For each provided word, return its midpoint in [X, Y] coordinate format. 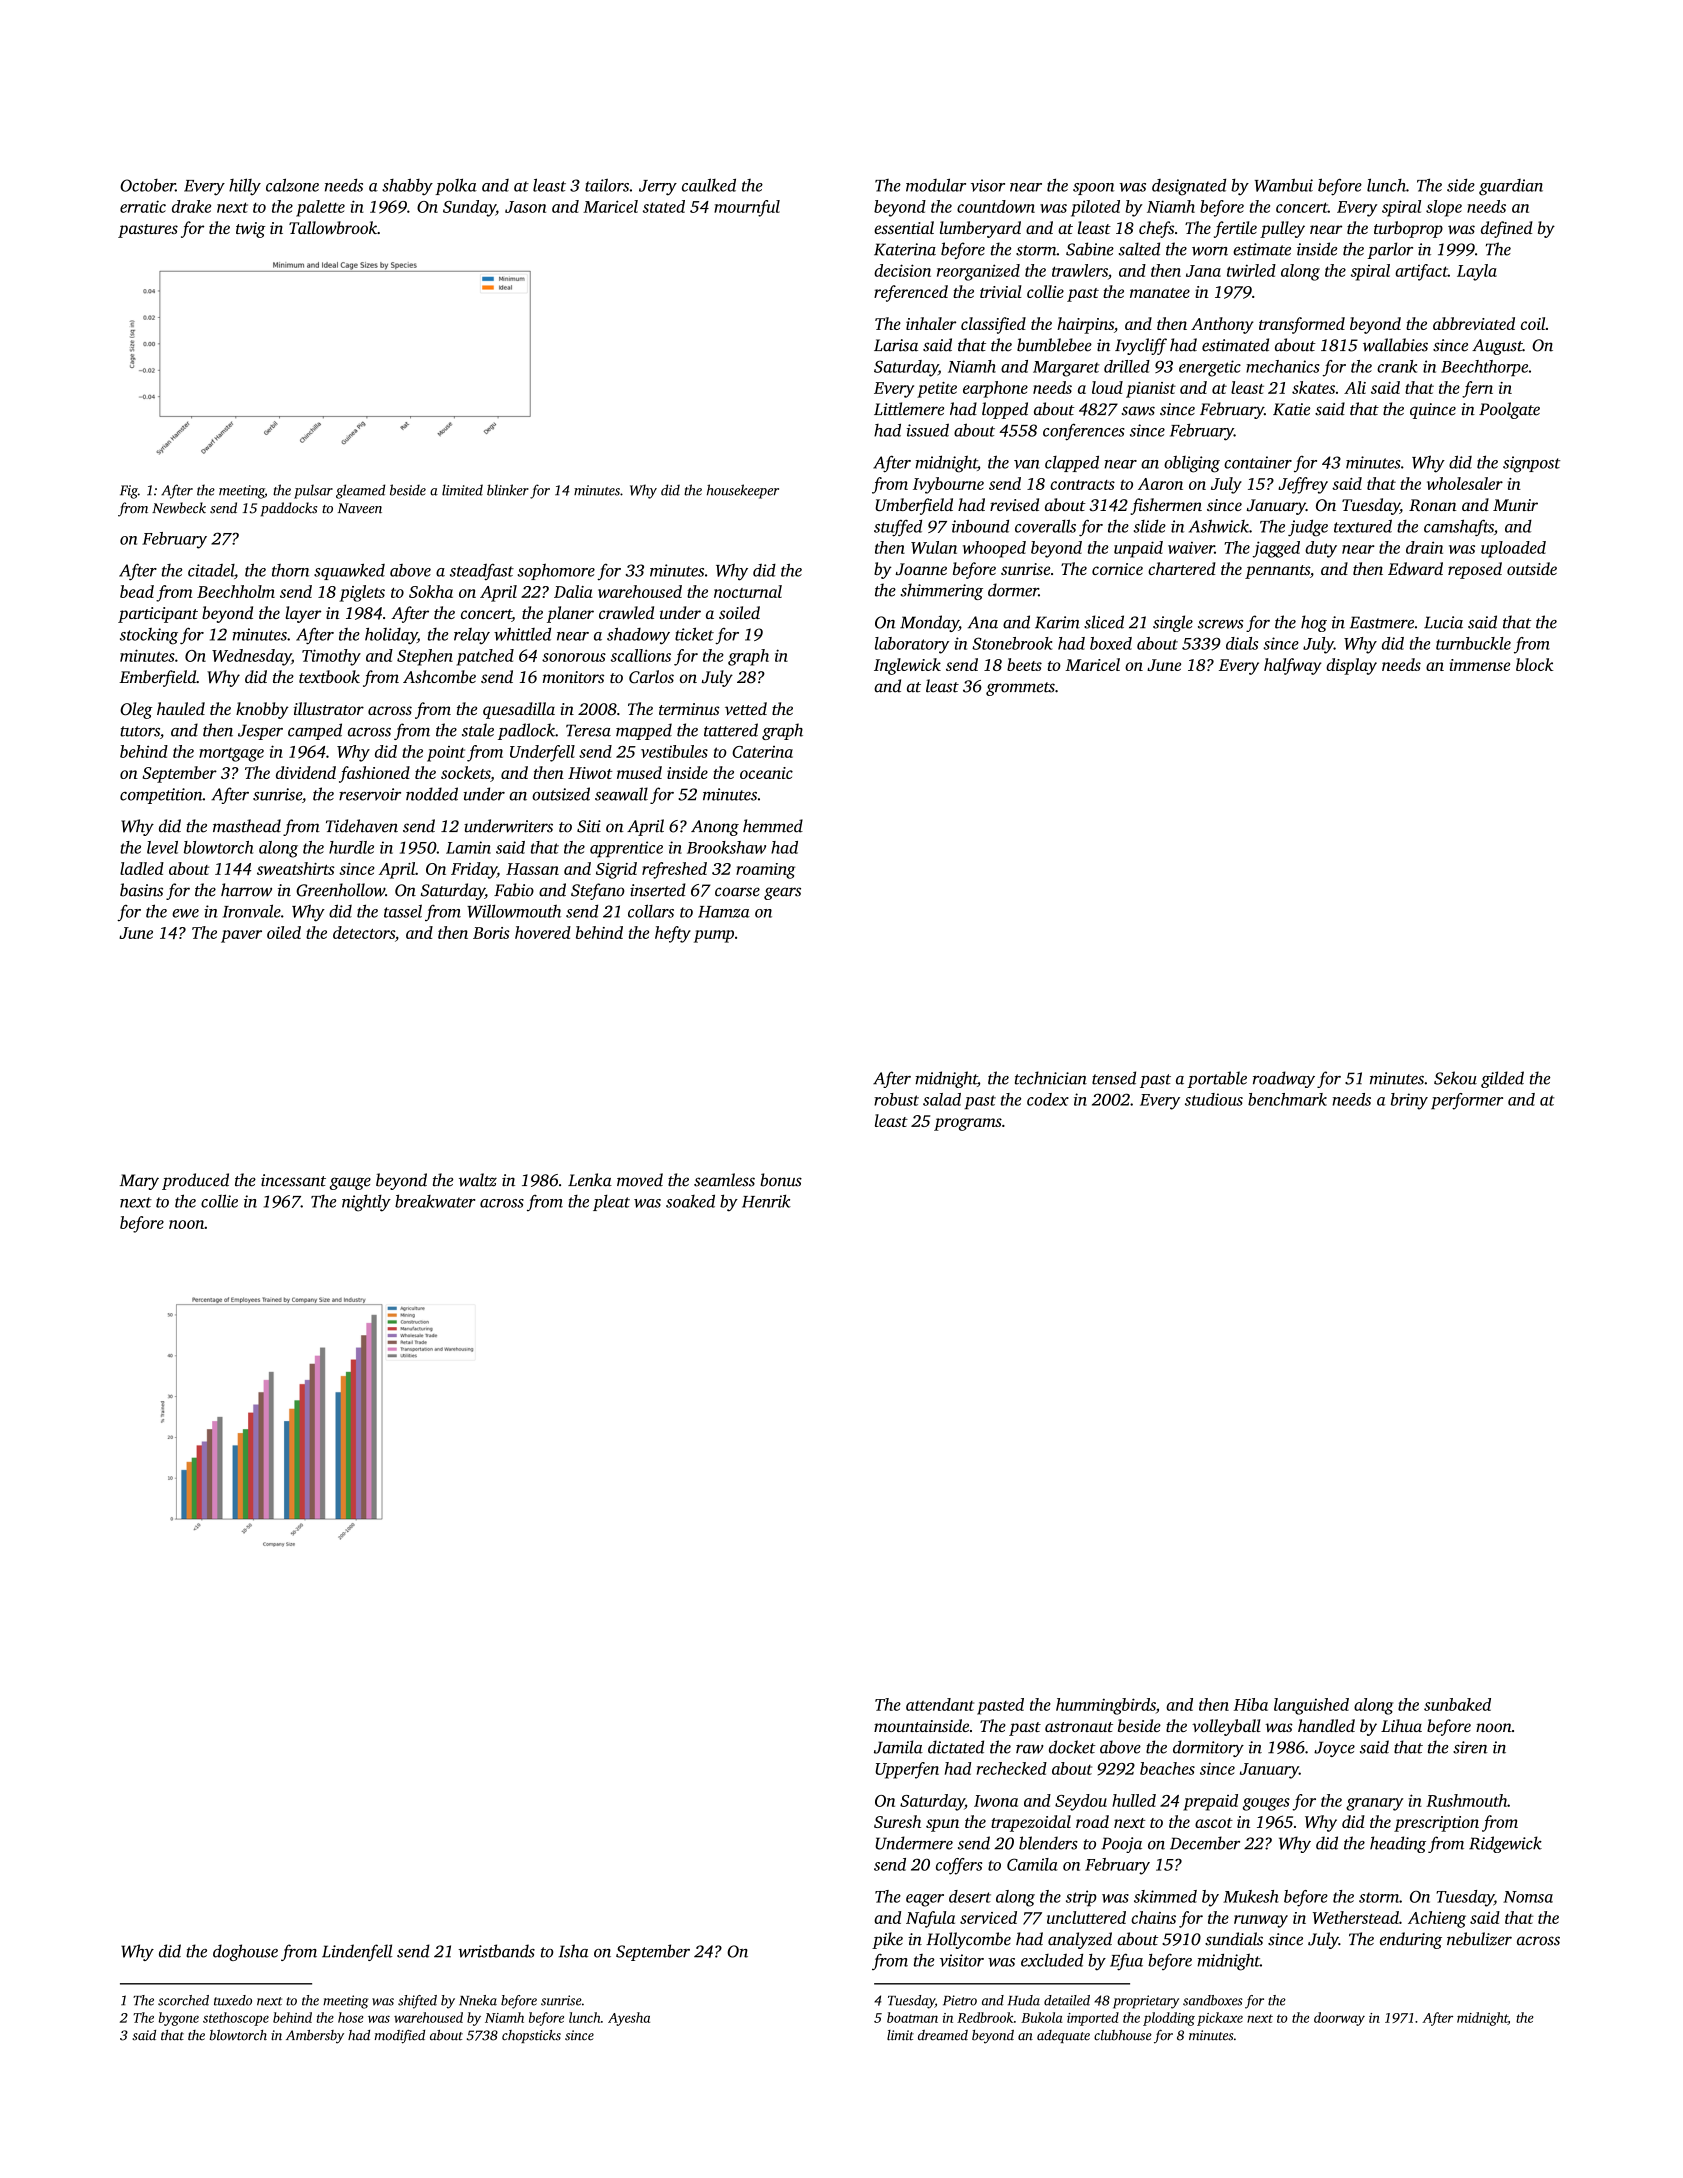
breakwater [435, 1201]
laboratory [912, 645]
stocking [149, 636]
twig [251, 230]
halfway [1293, 666]
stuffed [898, 528]
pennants [1277, 572]
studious [1214, 1099]
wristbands [496, 1951]
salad [942, 1099]
